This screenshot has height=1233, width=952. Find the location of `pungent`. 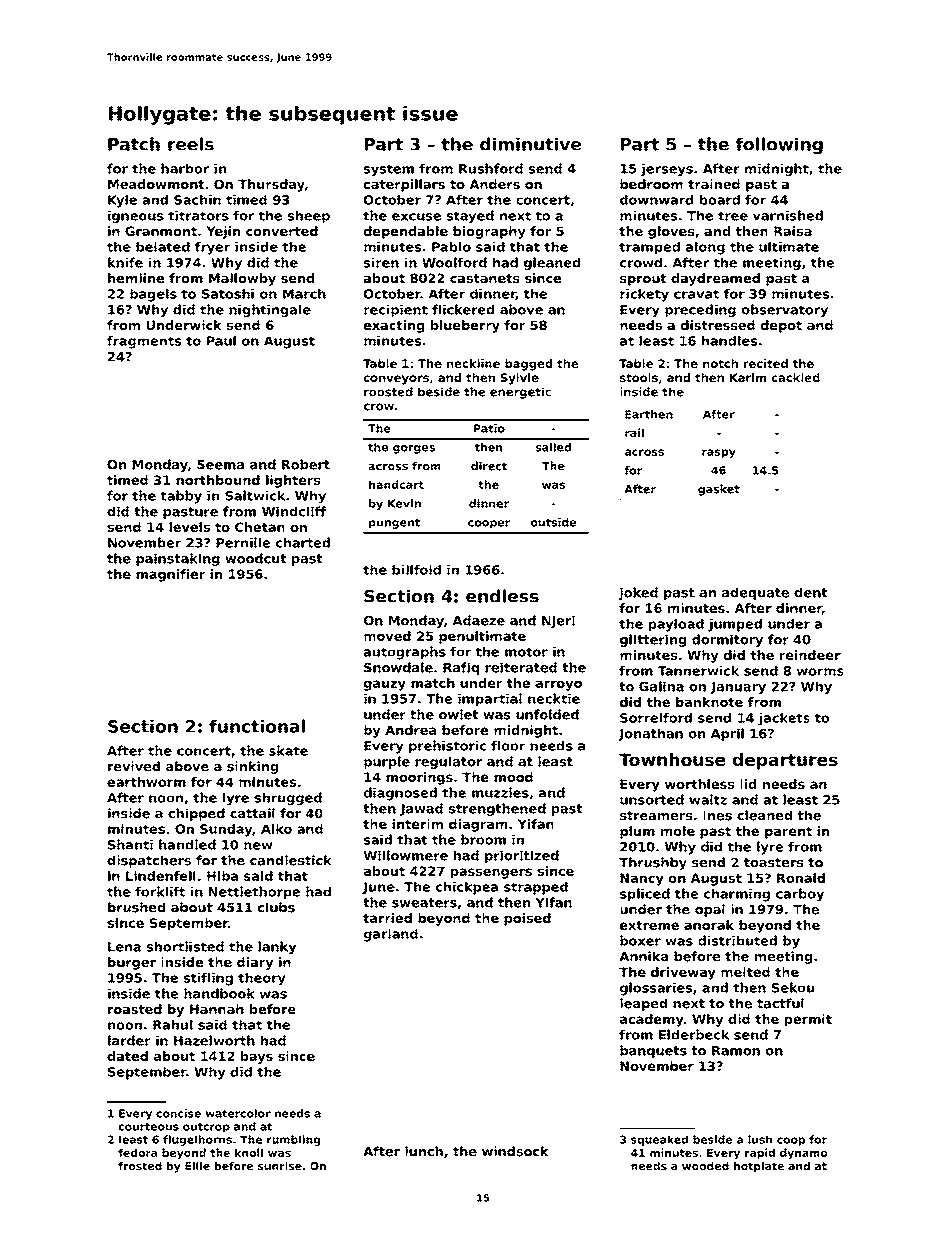

pungent is located at coordinates (394, 523).
